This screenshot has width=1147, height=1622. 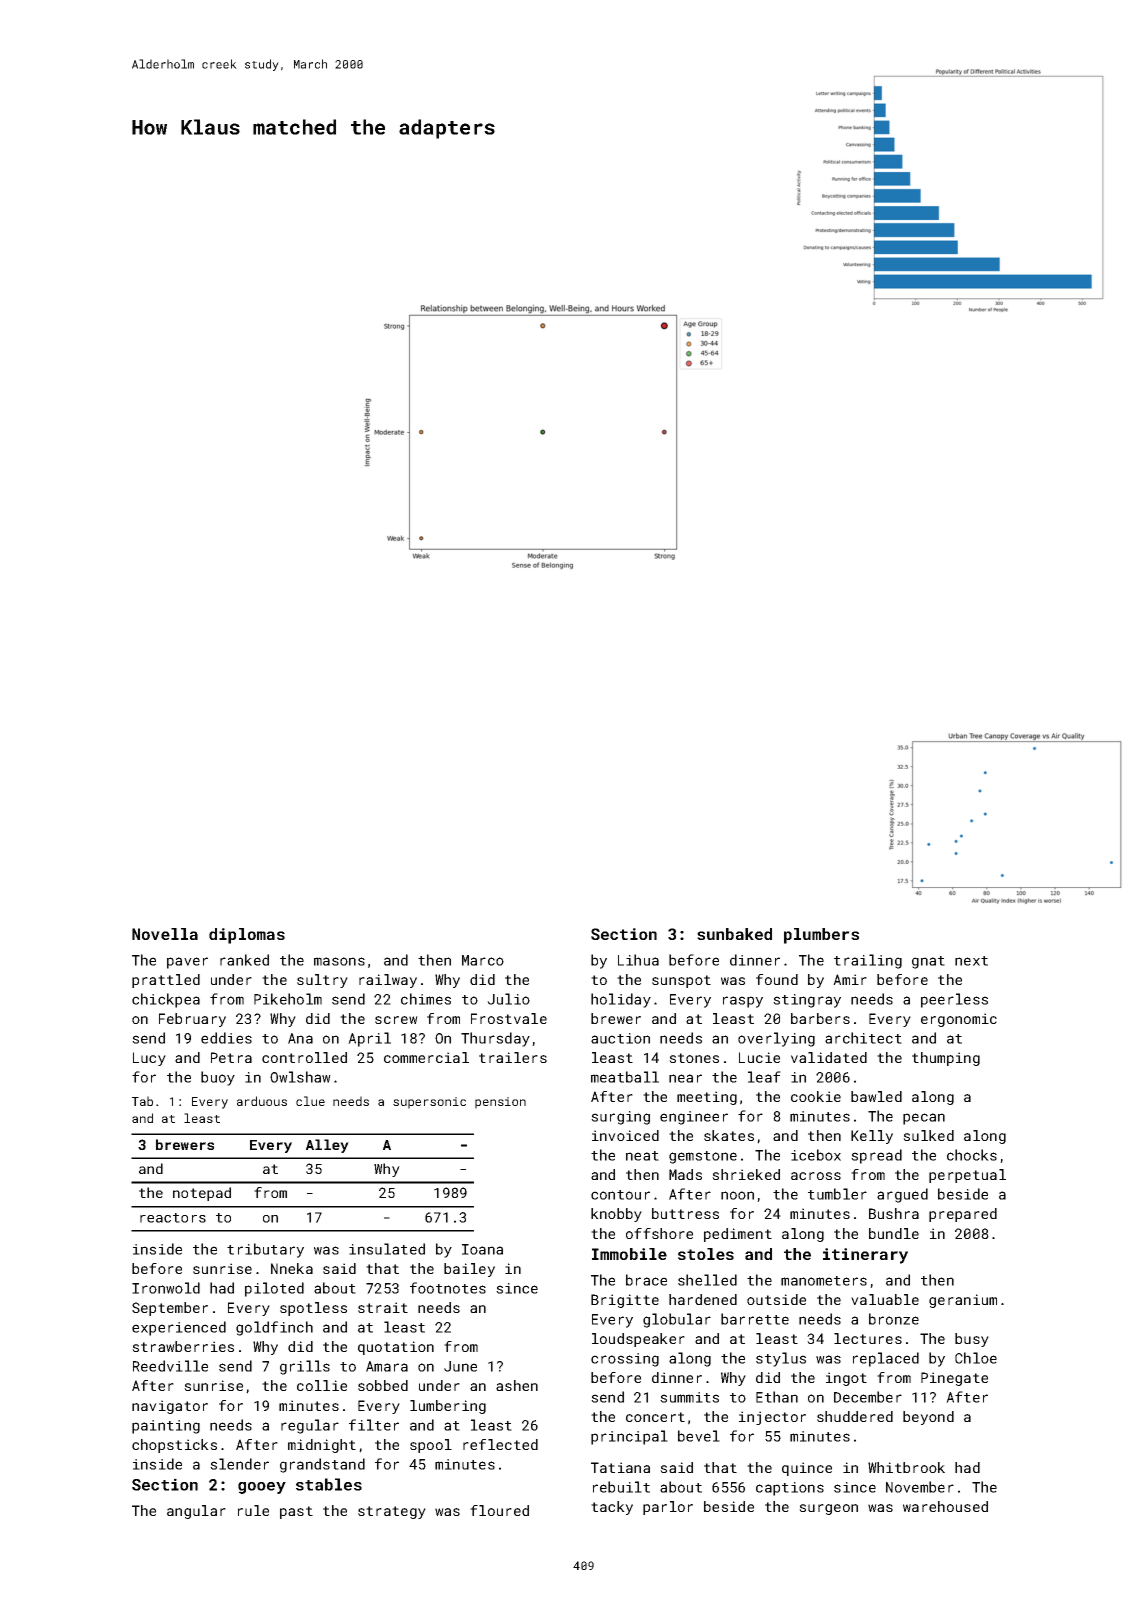 What do you see at coordinates (196, 1512) in the screenshot?
I see `angular` at bounding box center [196, 1512].
